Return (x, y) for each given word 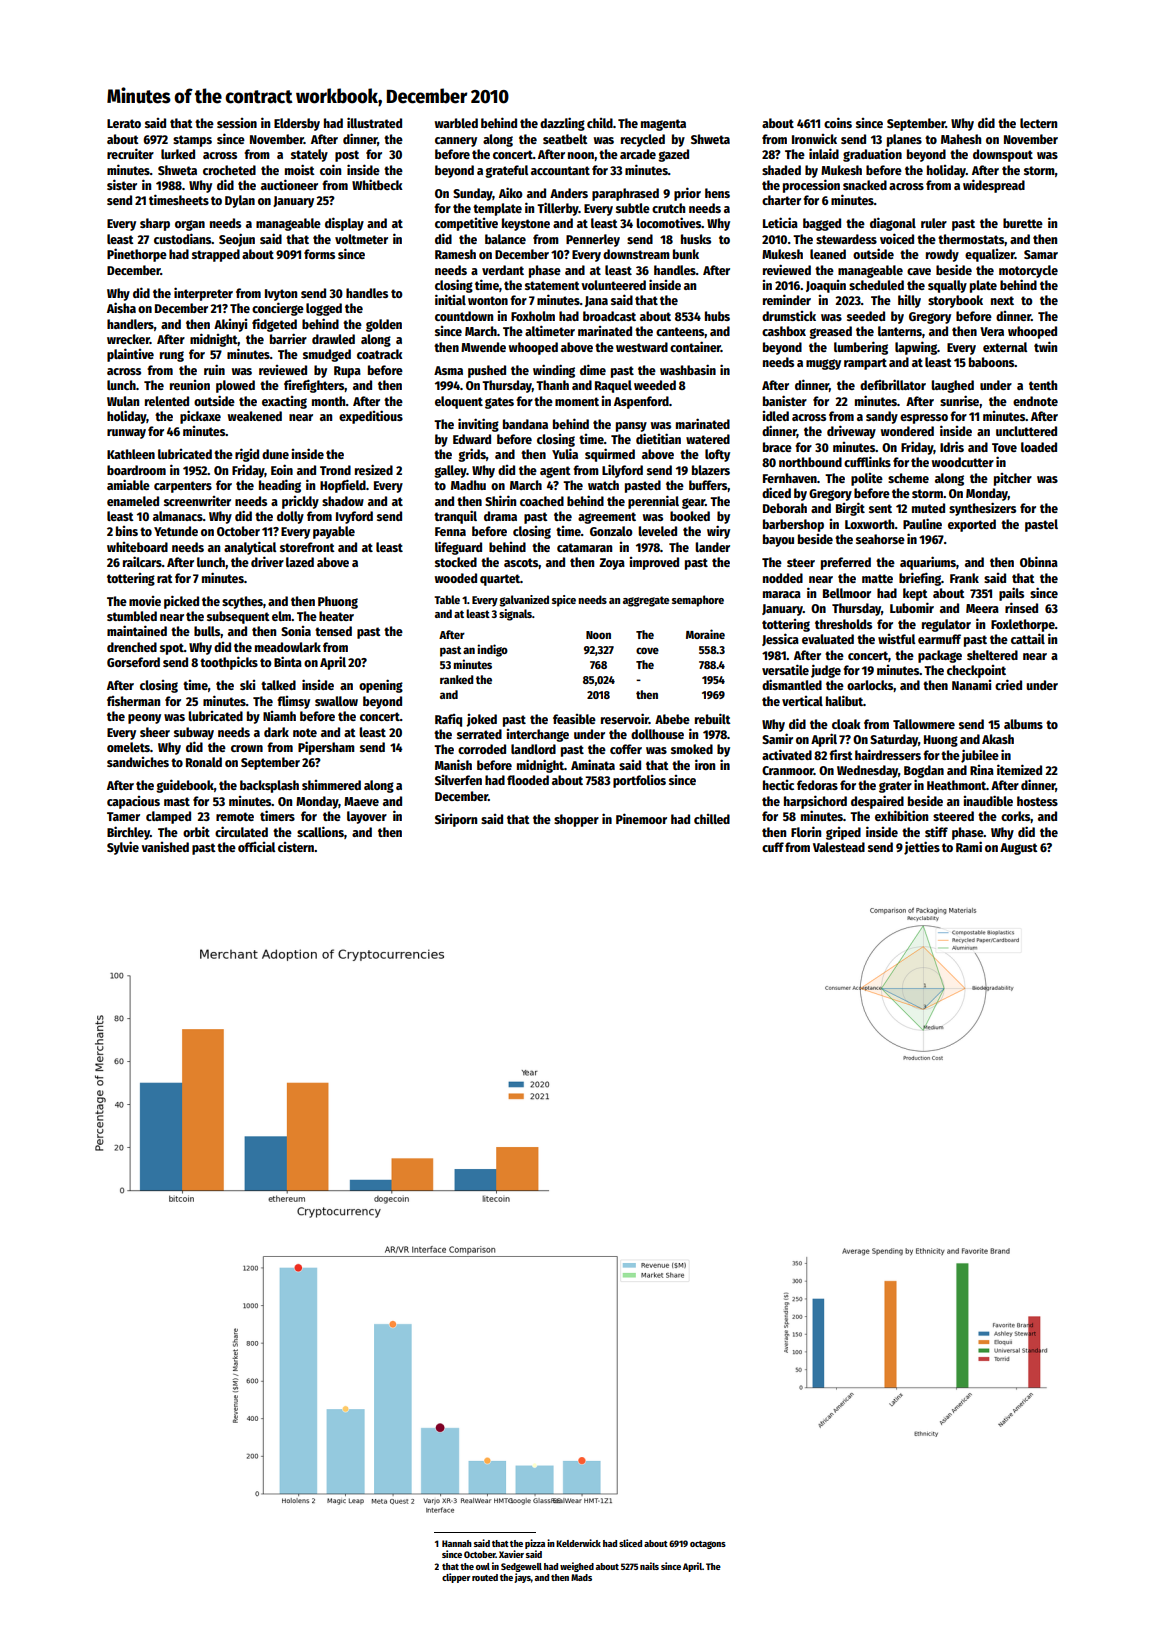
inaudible (988, 800)
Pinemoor (641, 818)
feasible (574, 719)
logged (324, 309)
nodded (783, 578)
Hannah (457, 1543)
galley (450, 471)
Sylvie (123, 848)
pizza (535, 1544)
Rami (969, 846)
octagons (708, 1545)
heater (336, 616)
